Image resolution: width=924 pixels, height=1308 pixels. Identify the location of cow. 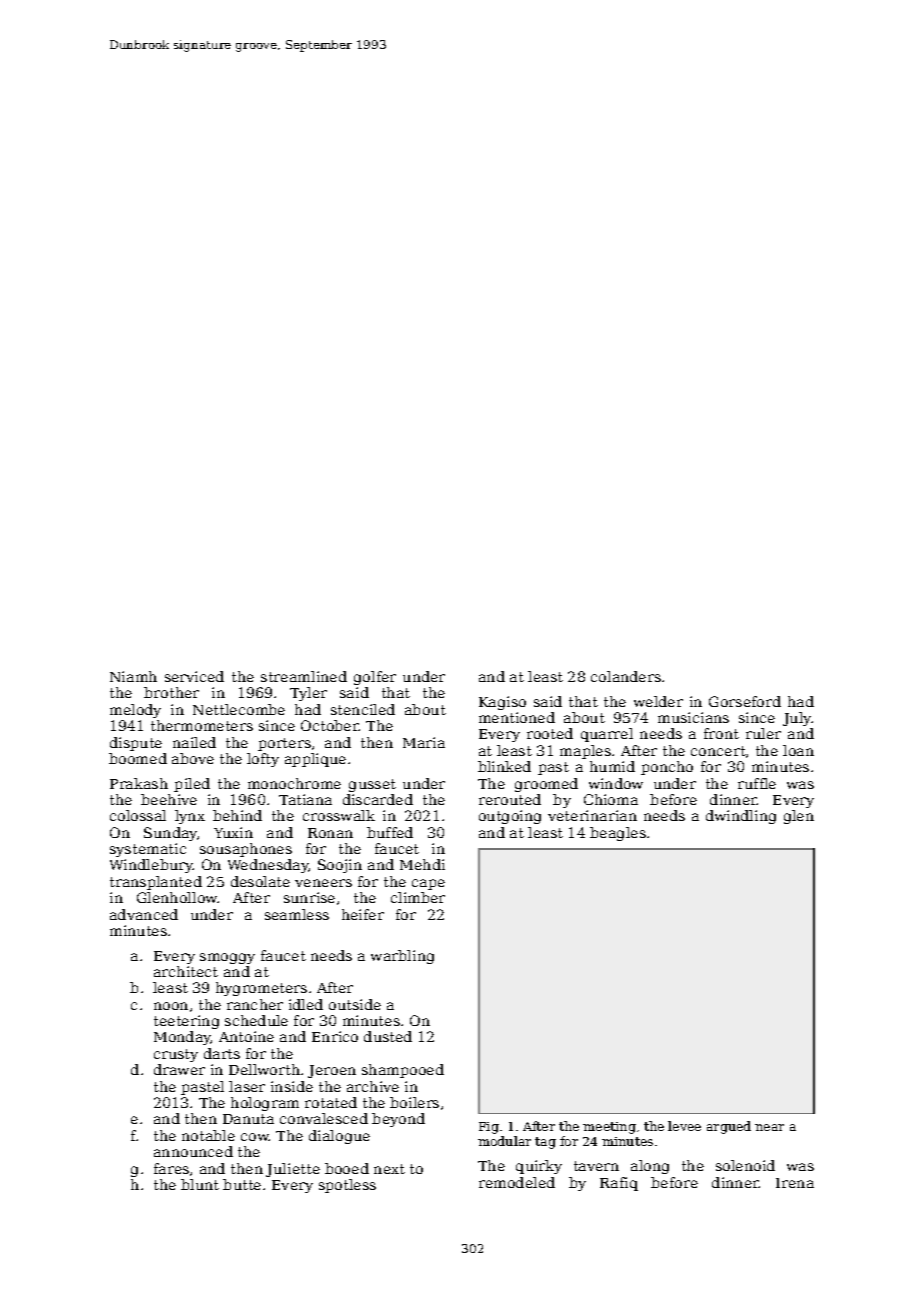
(255, 1137).
